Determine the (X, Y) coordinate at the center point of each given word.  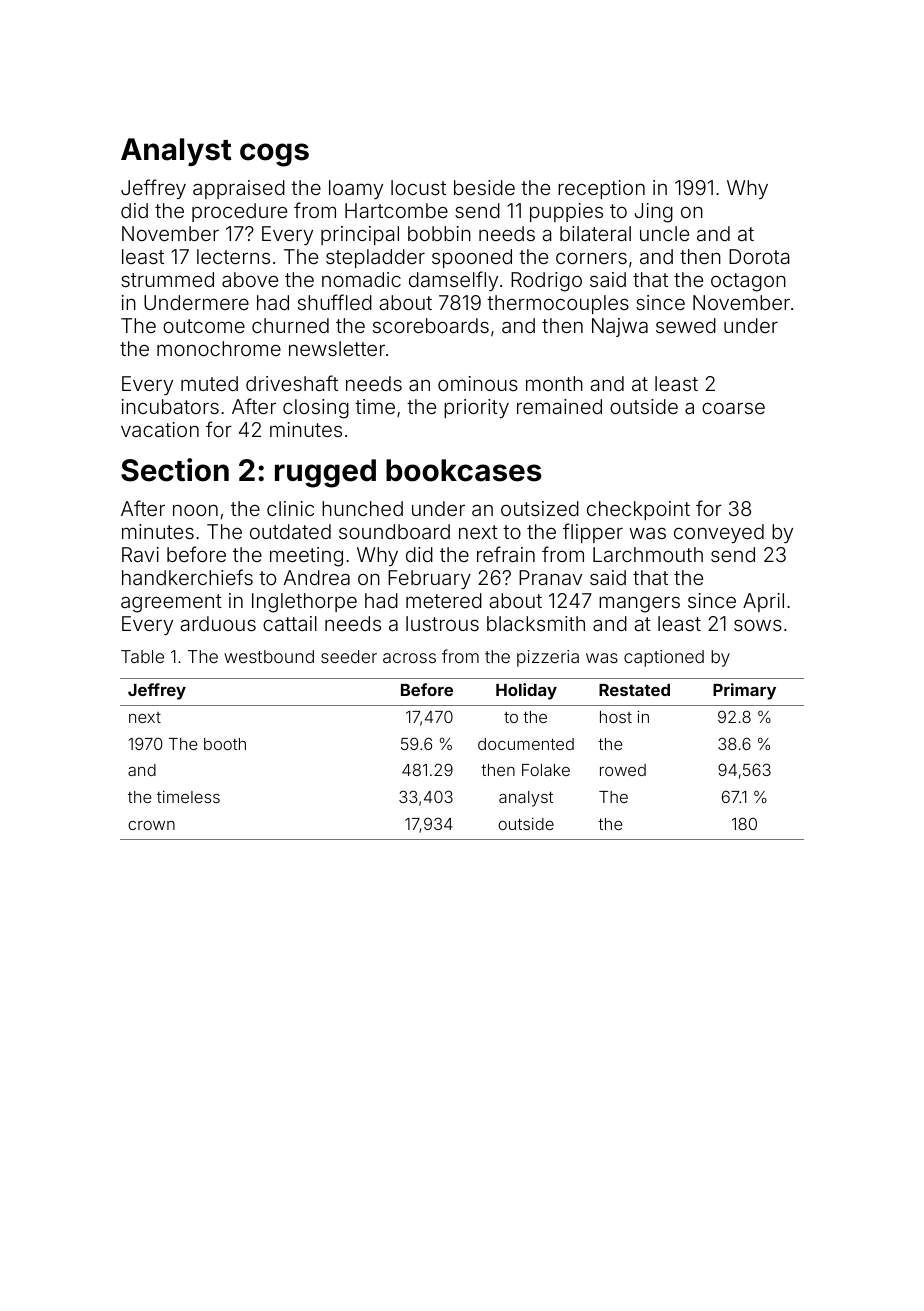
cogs (274, 155)
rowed (623, 770)
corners (591, 258)
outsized (540, 508)
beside (484, 187)
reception (601, 189)
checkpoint (638, 510)
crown (151, 825)
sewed (686, 325)
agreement (171, 603)
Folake (546, 770)
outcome (204, 326)
